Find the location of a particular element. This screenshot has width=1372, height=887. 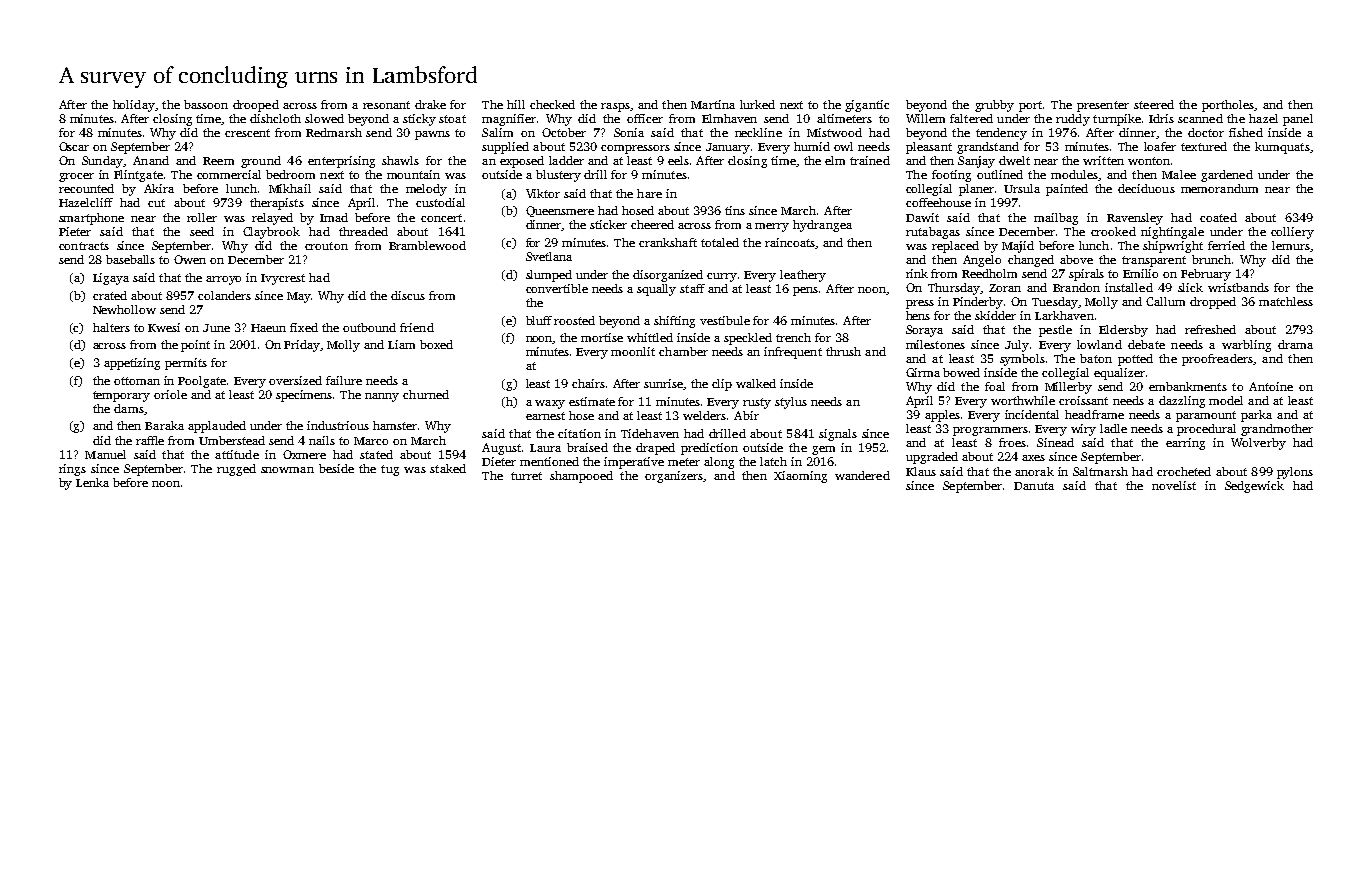

Svetlana is located at coordinates (549, 256).
